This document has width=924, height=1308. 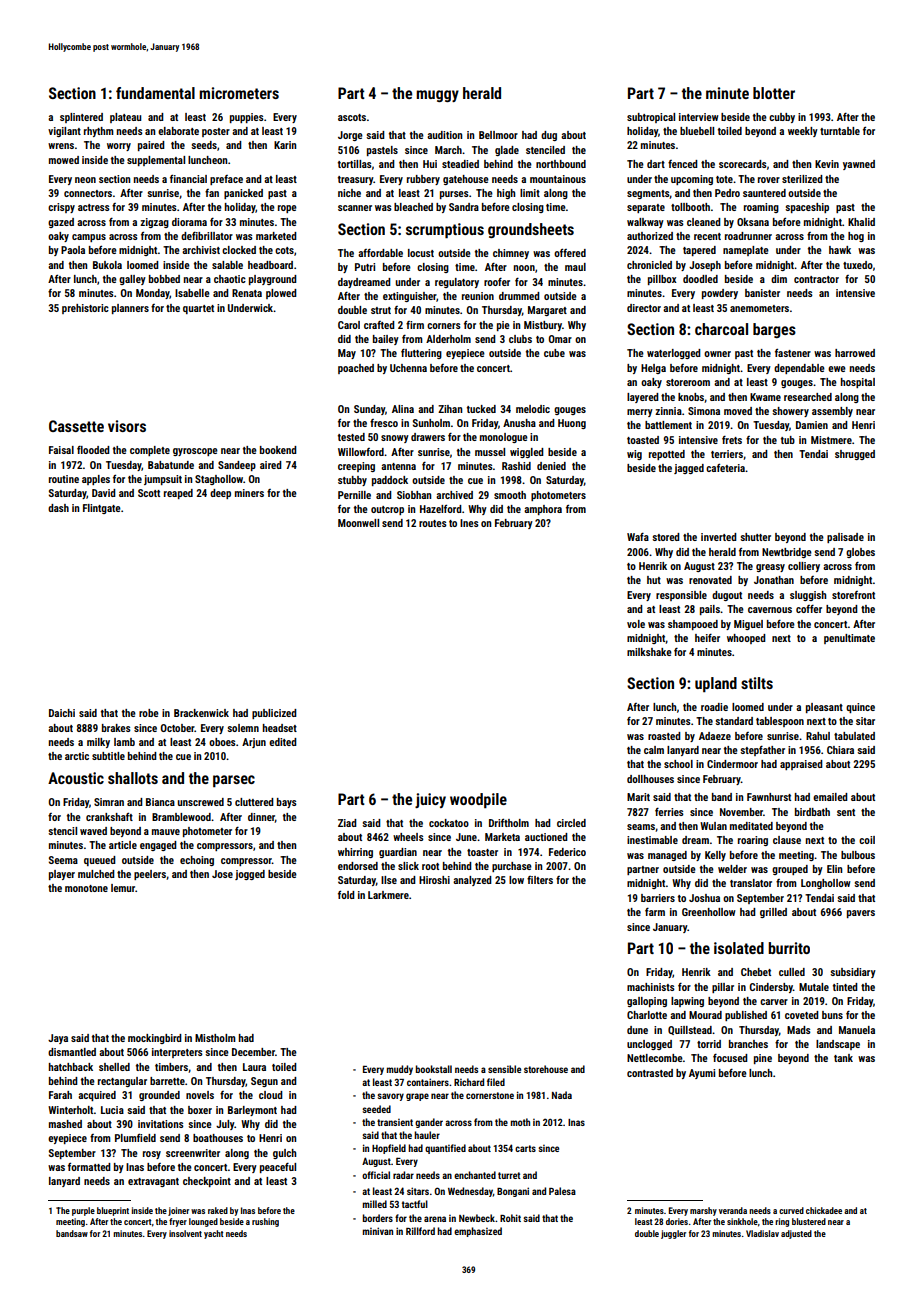 What do you see at coordinates (102, 509) in the document?
I see `Flintgate` at bounding box center [102, 509].
